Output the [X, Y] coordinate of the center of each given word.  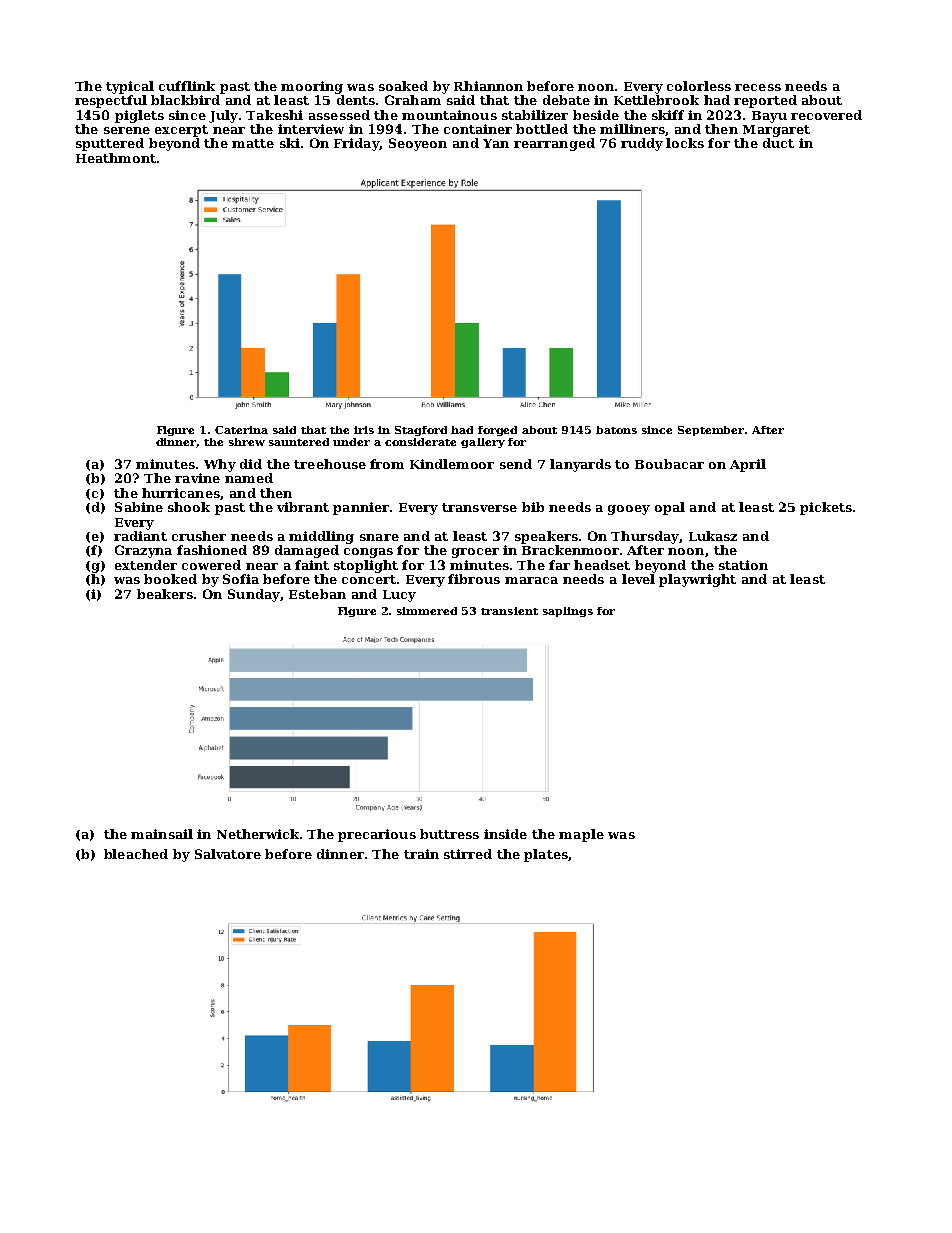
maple [581, 835]
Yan [496, 143]
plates [546, 855]
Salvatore [228, 854]
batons [616, 430]
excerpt [181, 131]
